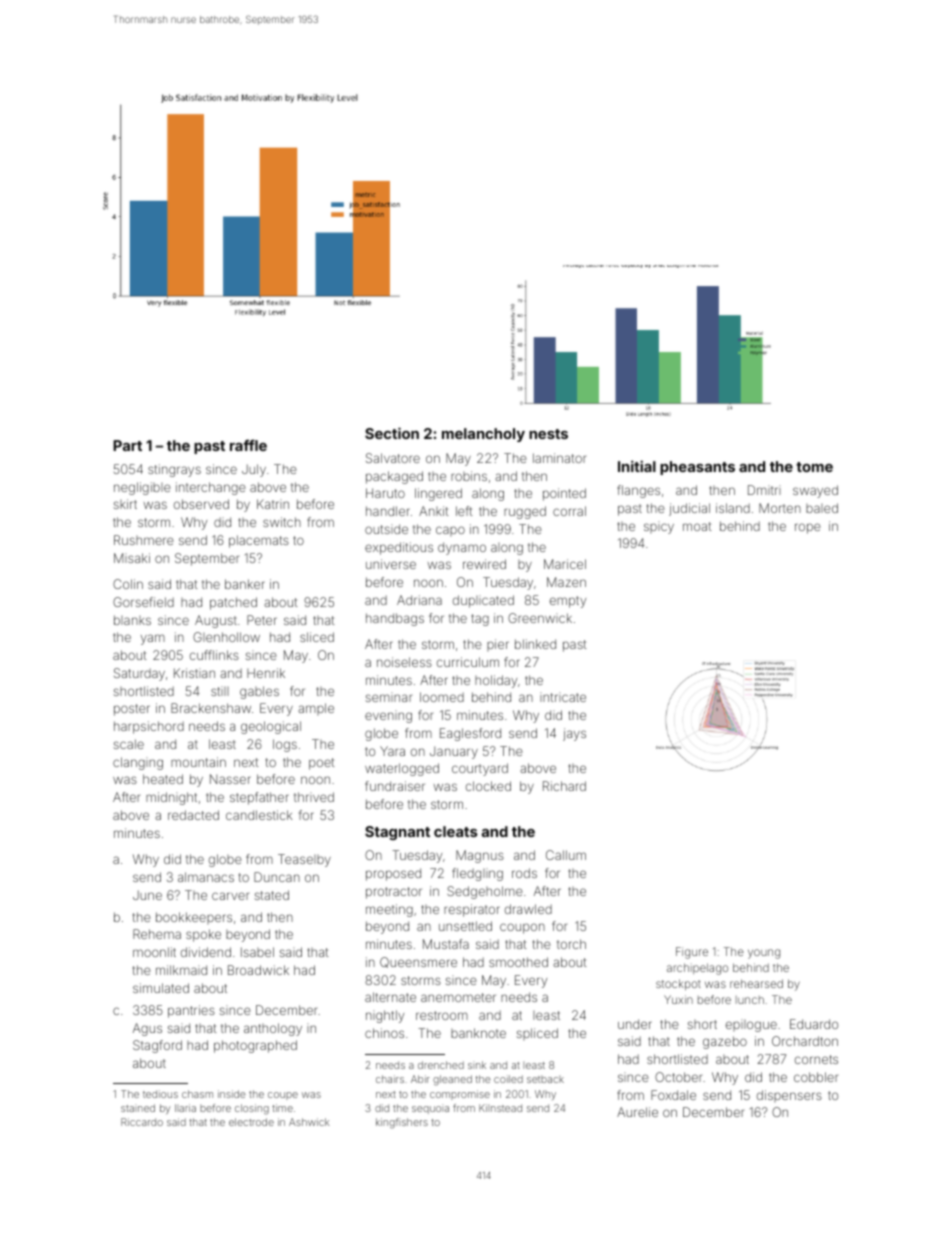  I want to click on melancholy, so click(483, 435).
